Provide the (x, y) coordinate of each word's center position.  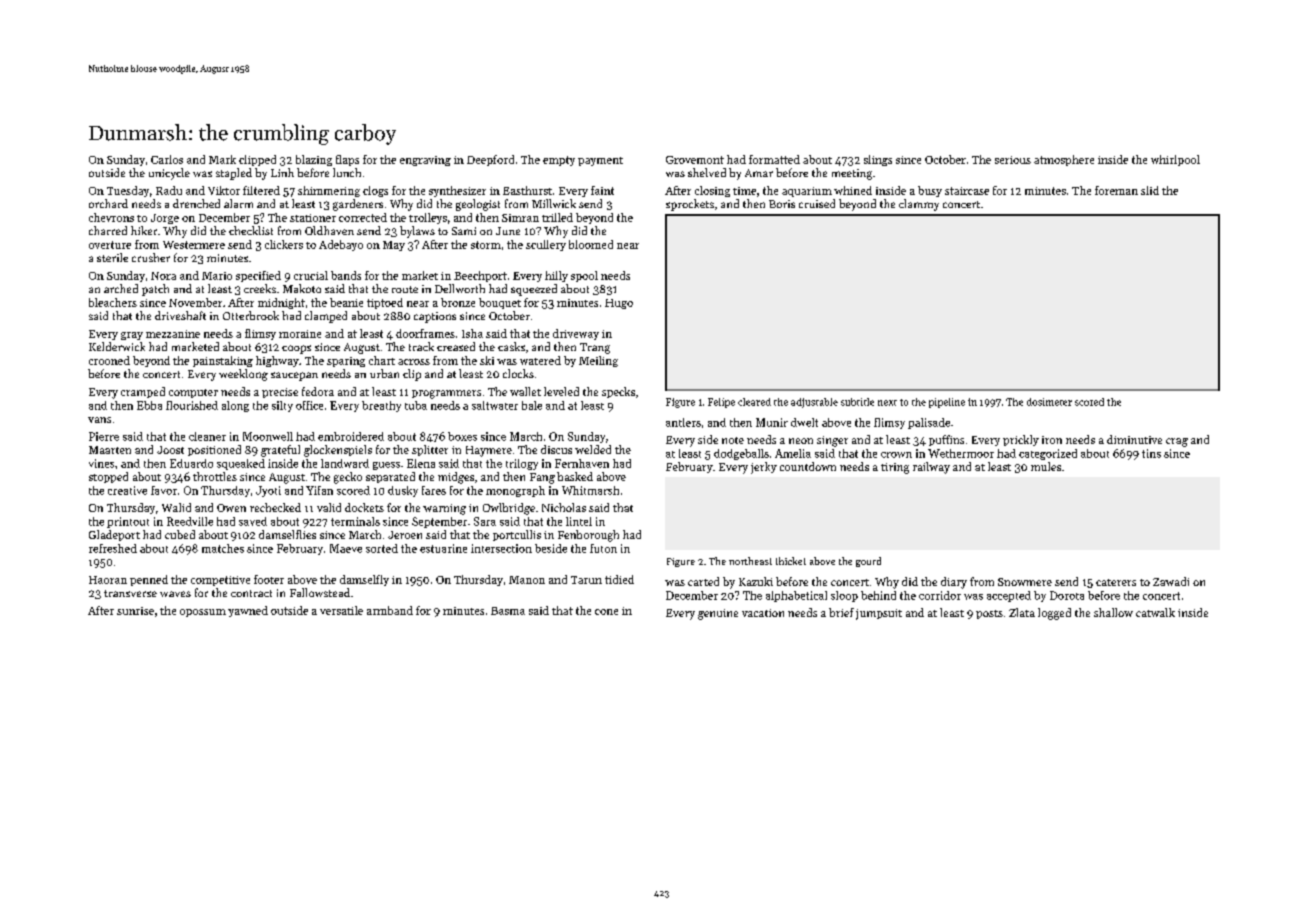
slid (1150, 190)
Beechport (480, 276)
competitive (220, 581)
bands (346, 275)
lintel (579, 521)
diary (954, 583)
